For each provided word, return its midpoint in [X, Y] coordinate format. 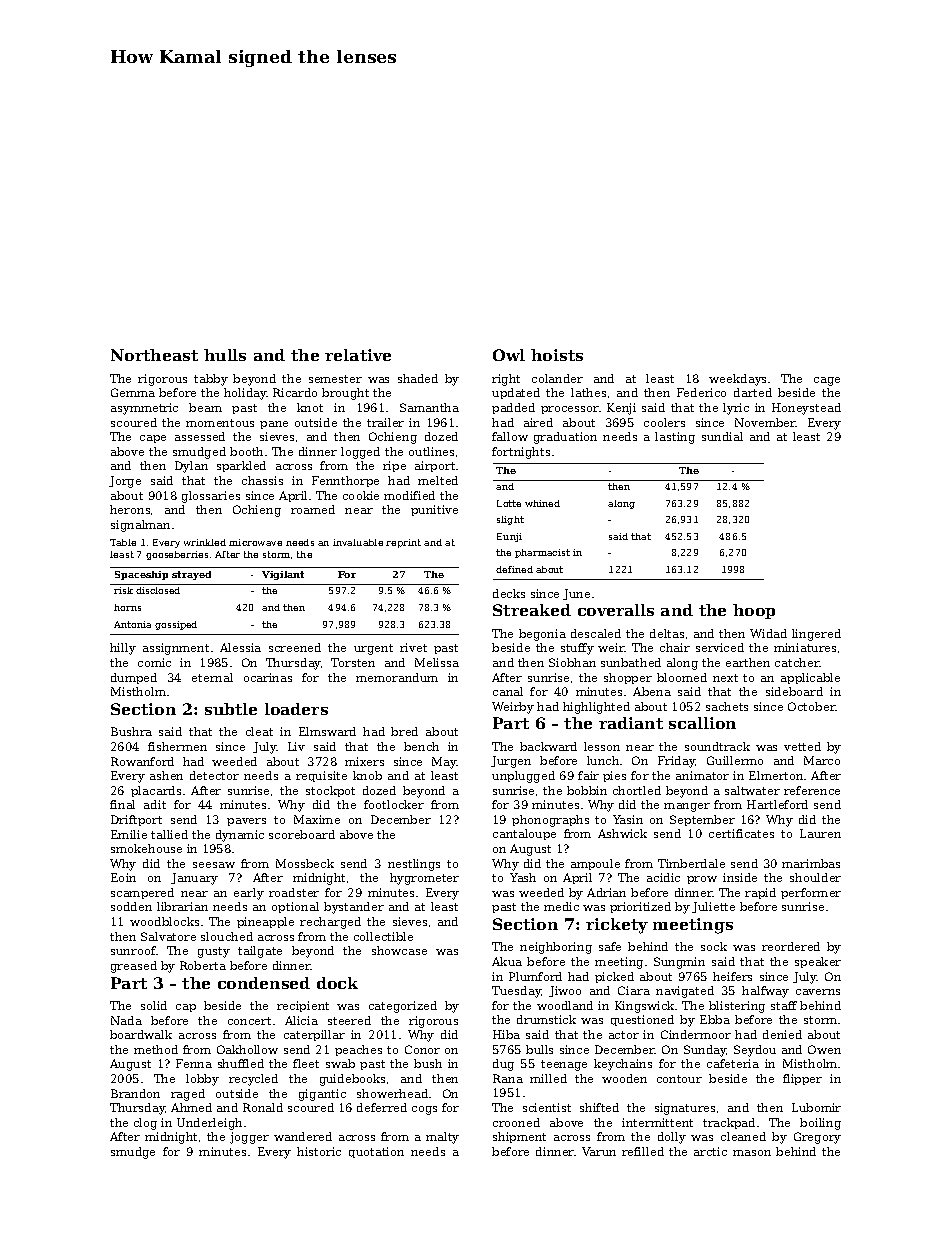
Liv [296, 746]
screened [295, 647]
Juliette [713, 907]
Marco [822, 760]
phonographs [550, 821]
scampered [142, 893]
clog [145, 1124]
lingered [816, 635]
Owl [509, 355]
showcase [399, 950]
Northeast [154, 355]
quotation [376, 1152]
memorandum [397, 677]
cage [827, 381]
